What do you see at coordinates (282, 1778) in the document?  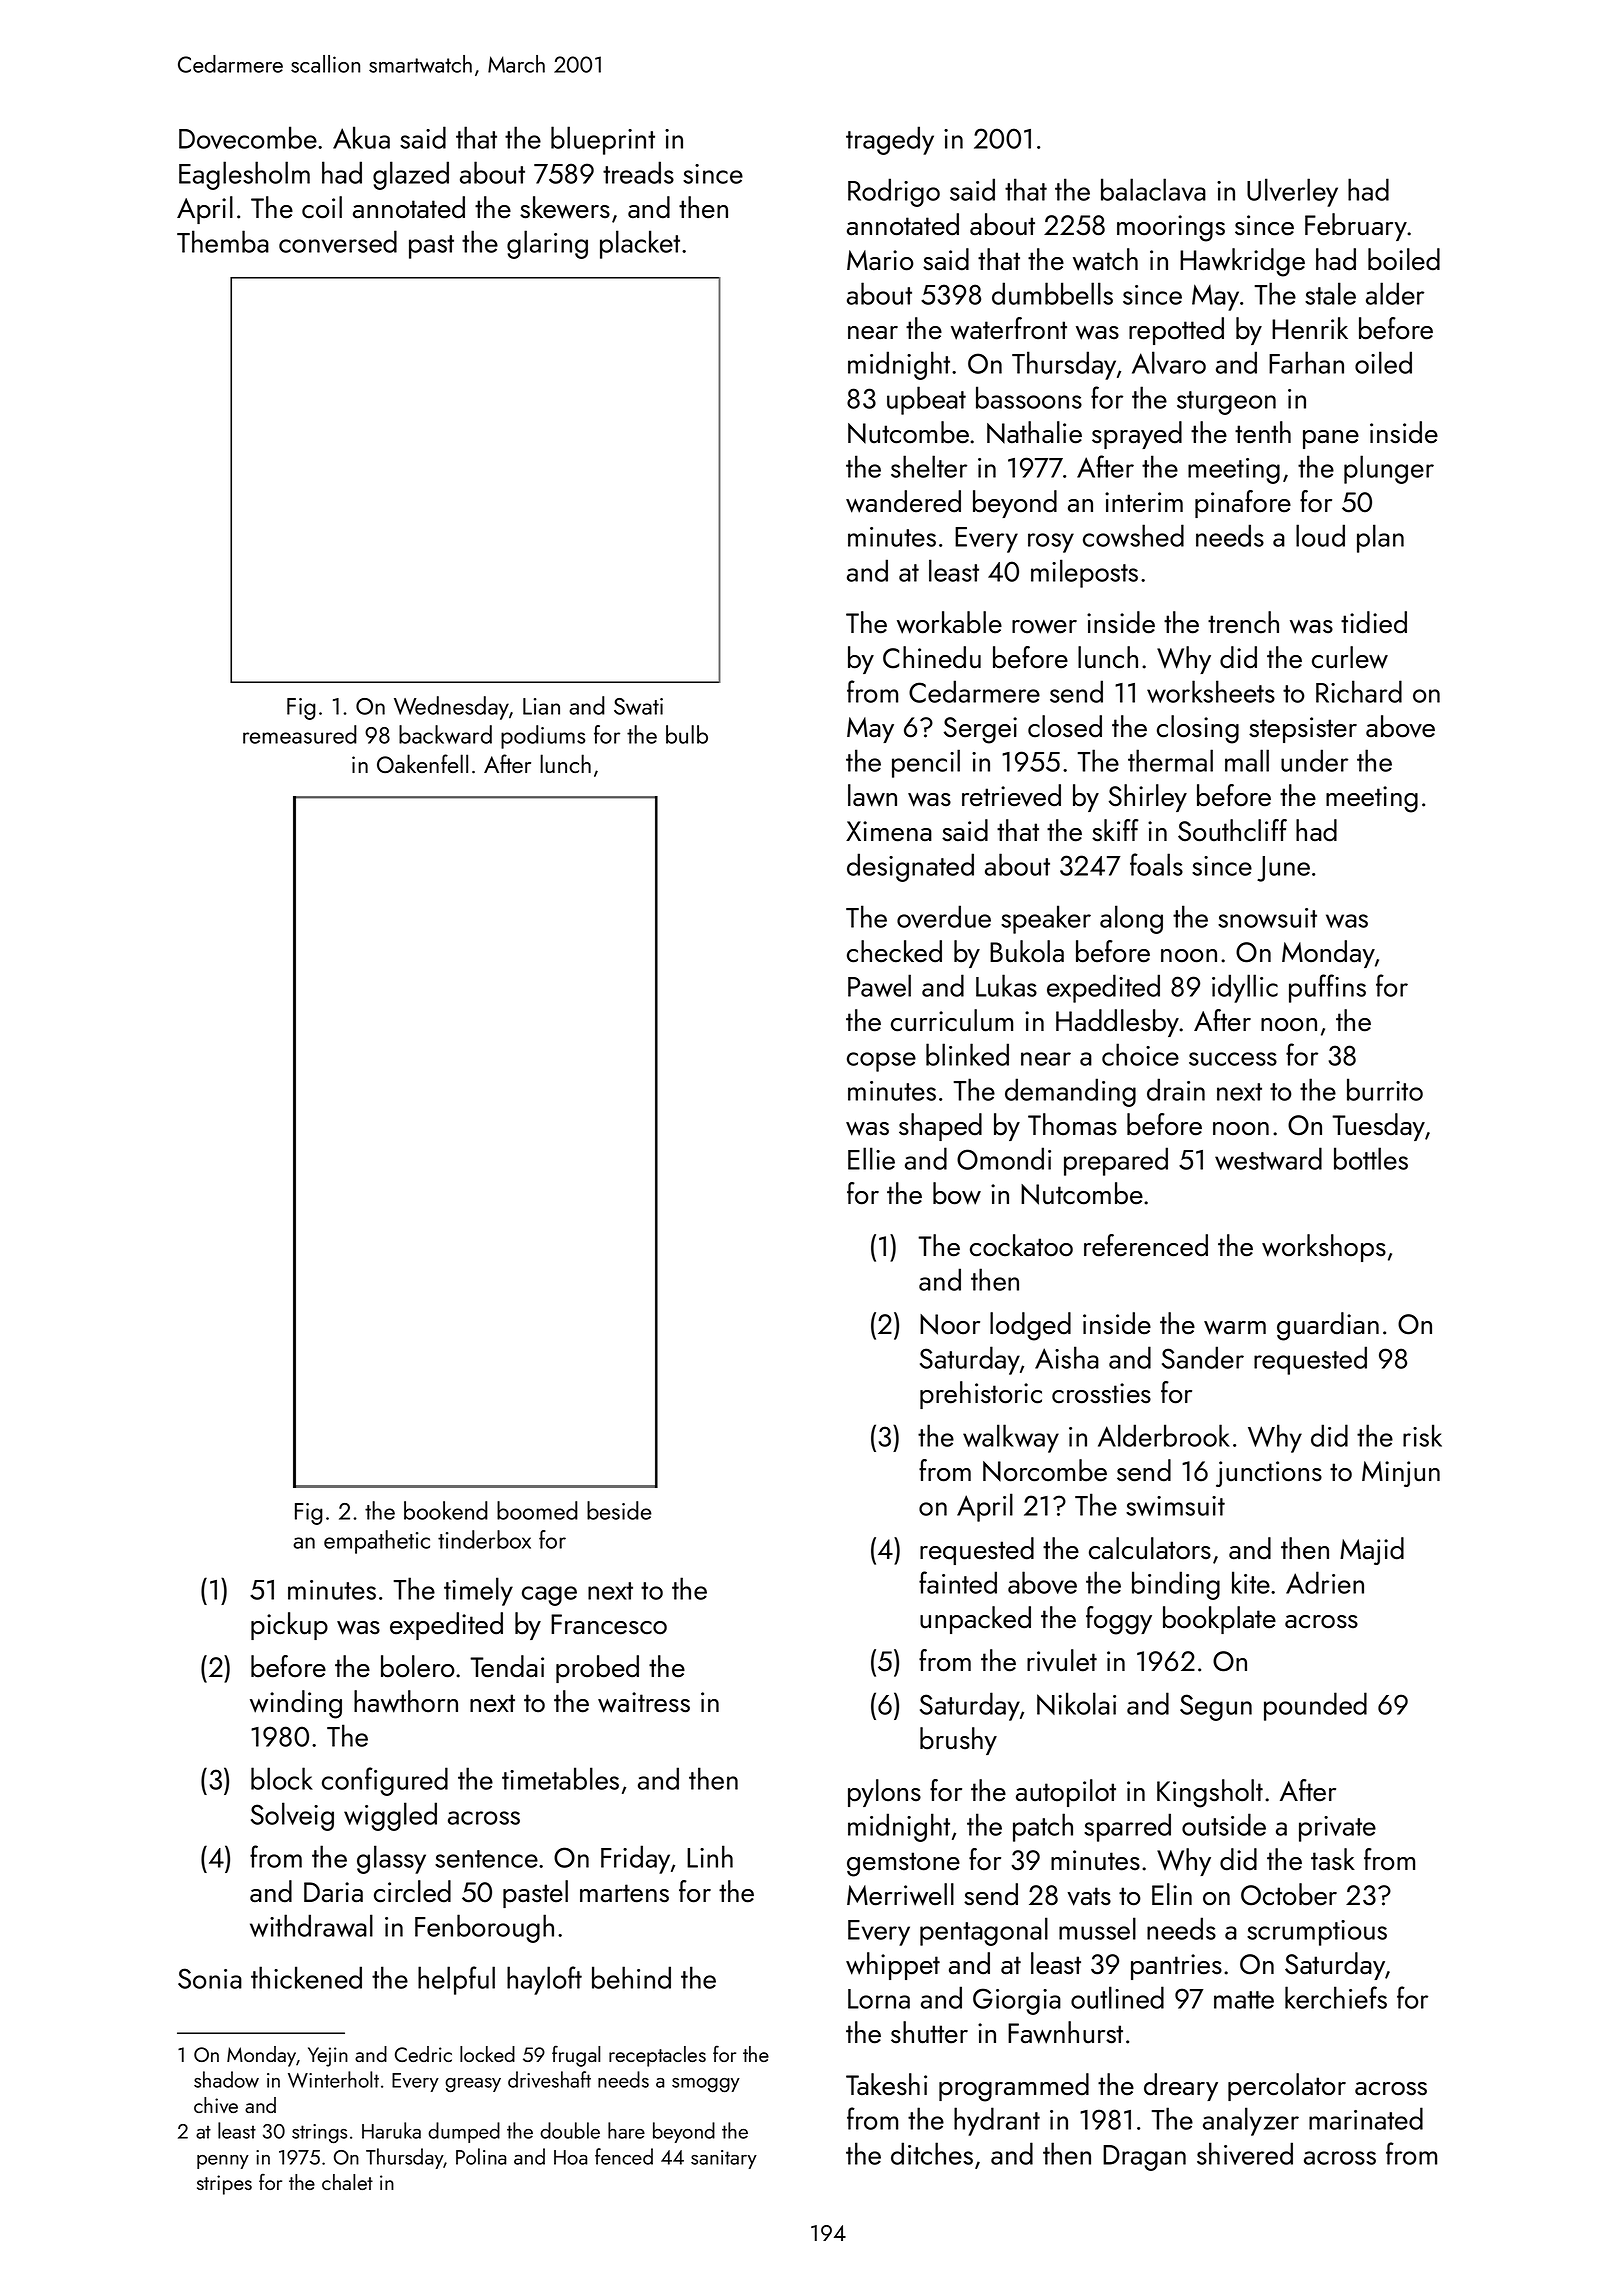 I see `block` at bounding box center [282, 1778].
